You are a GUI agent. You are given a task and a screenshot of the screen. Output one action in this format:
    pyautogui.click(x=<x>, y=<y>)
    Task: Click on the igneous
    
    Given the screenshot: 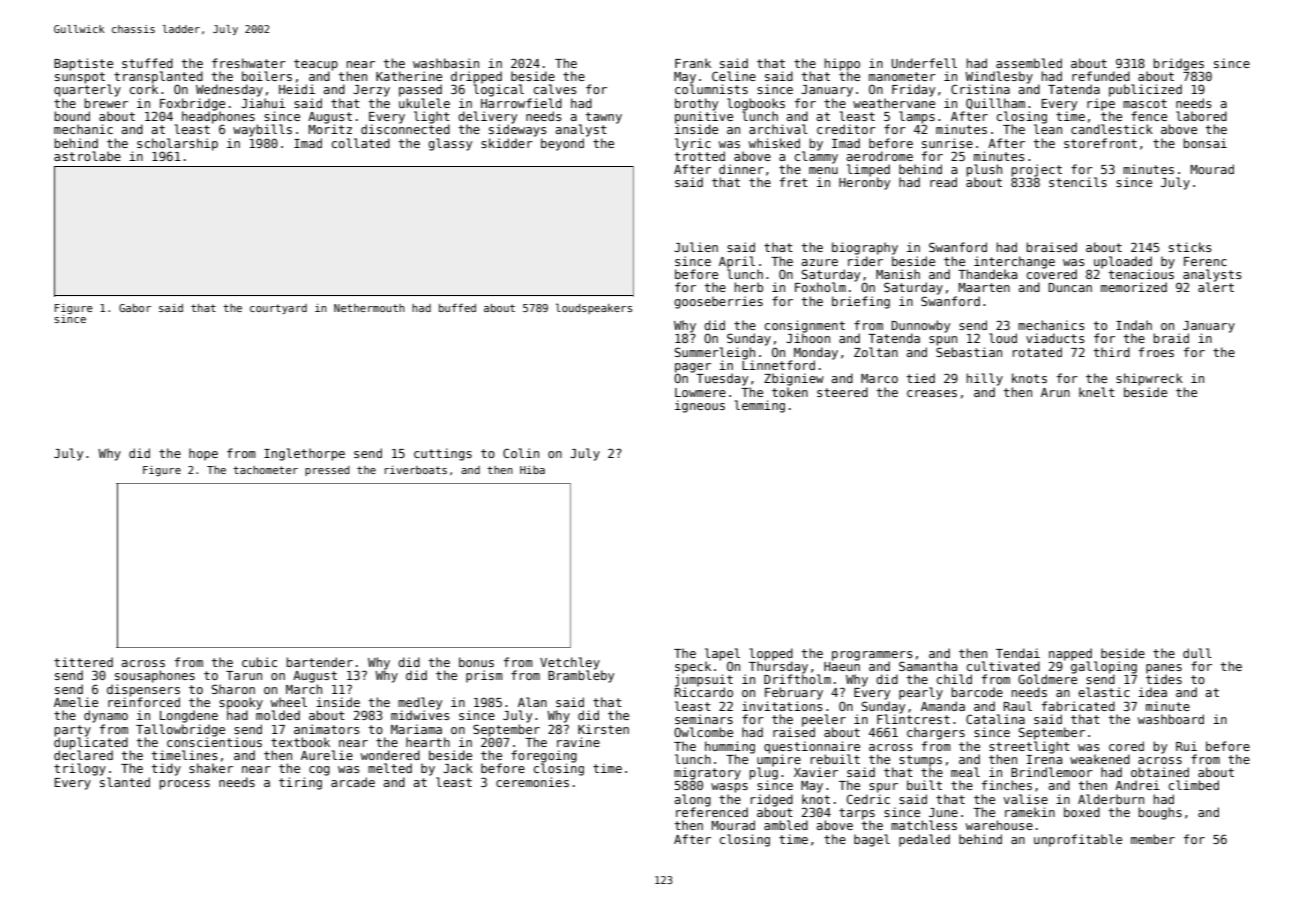 What is the action you would take?
    pyautogui.click(x=700, y=406)
